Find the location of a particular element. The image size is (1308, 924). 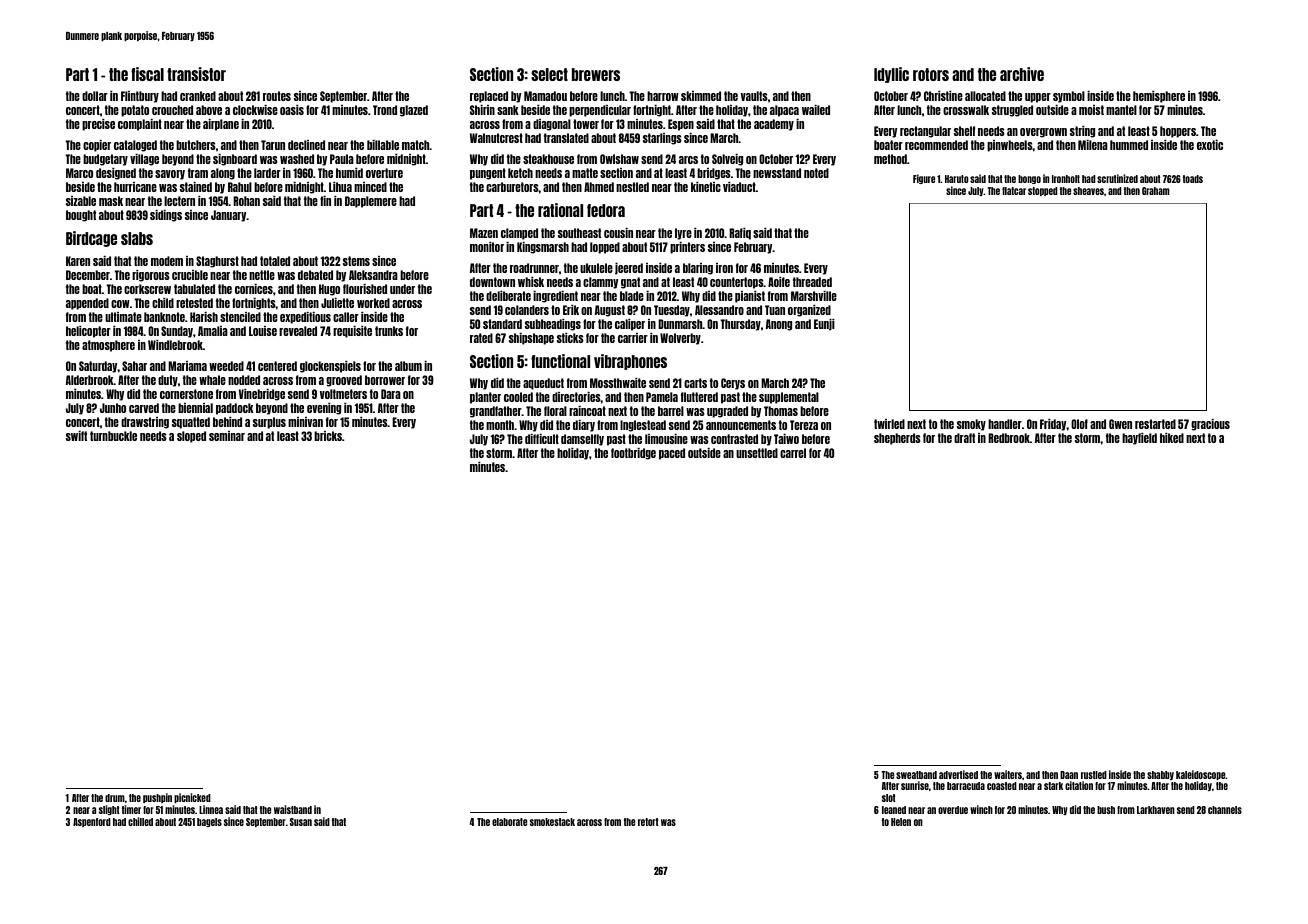

footbridge is located at coordinates (633, 454).
